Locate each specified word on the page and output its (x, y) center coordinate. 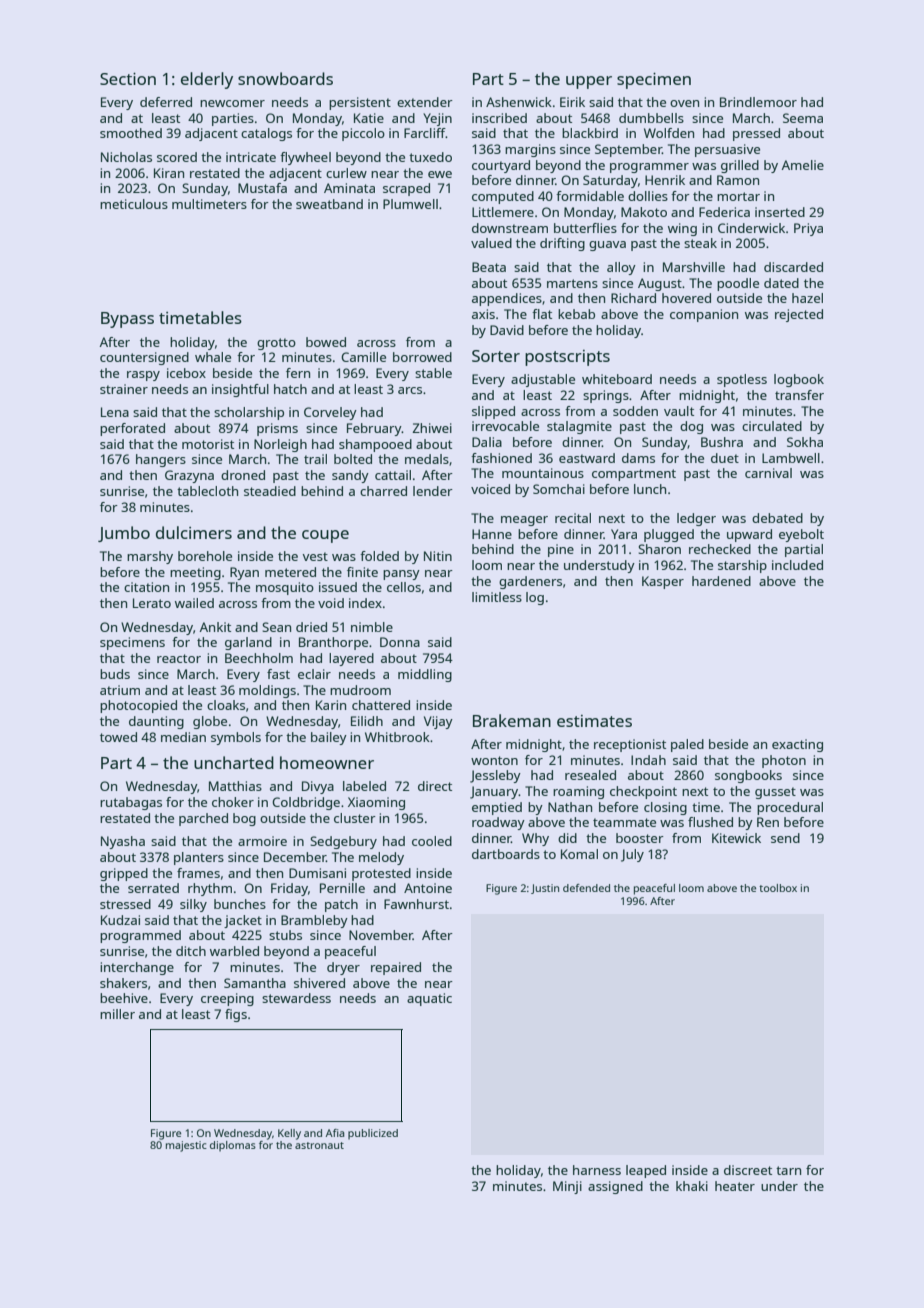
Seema (803, 118)
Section (128, 79)
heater (735, 1186)
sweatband (329, 204)
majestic (186, 1146)
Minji (567, 1187)
